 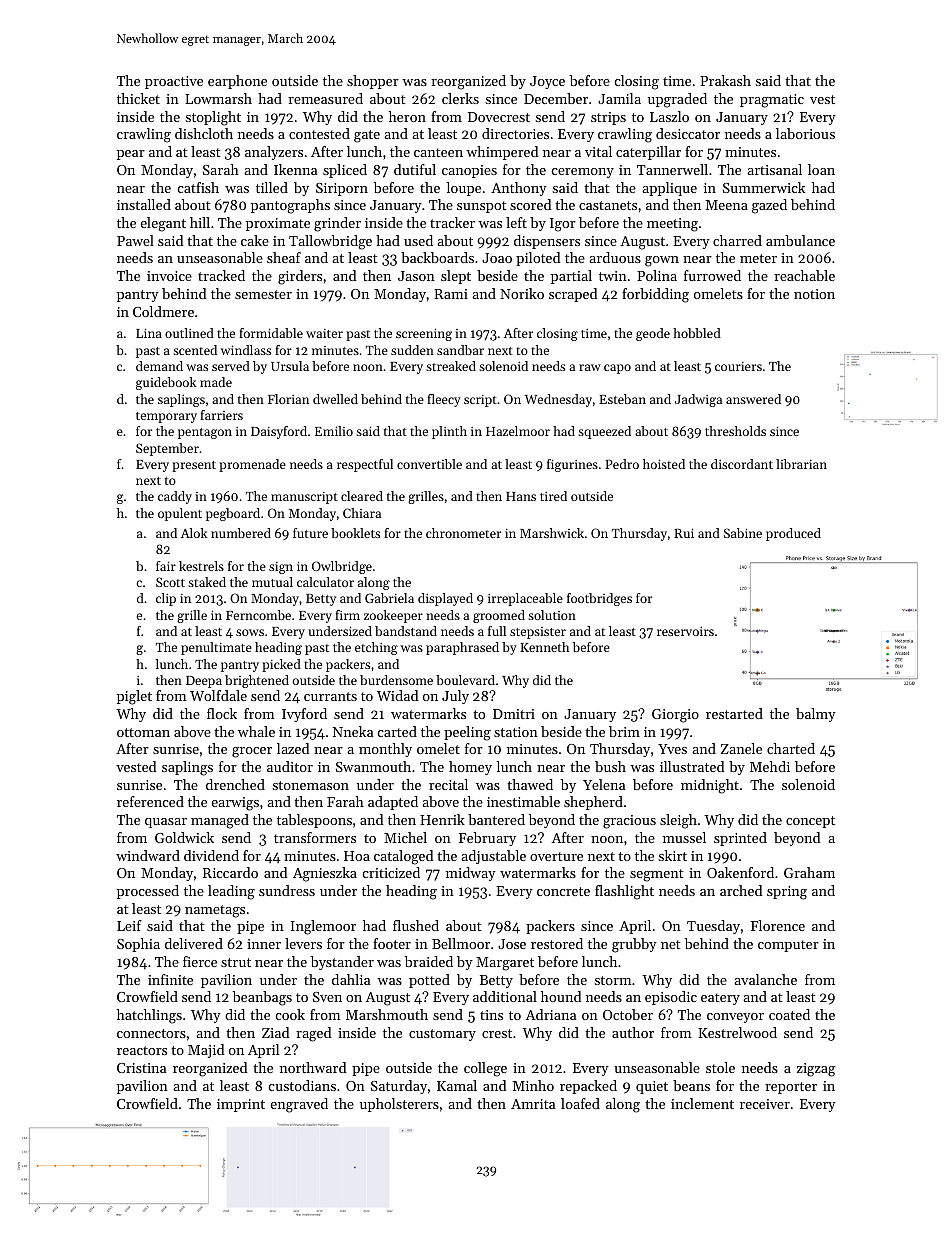 What do you see at coordinates (274, 153) in the screenshot?
I see `analyzers` at bounding box center [274, 153].
